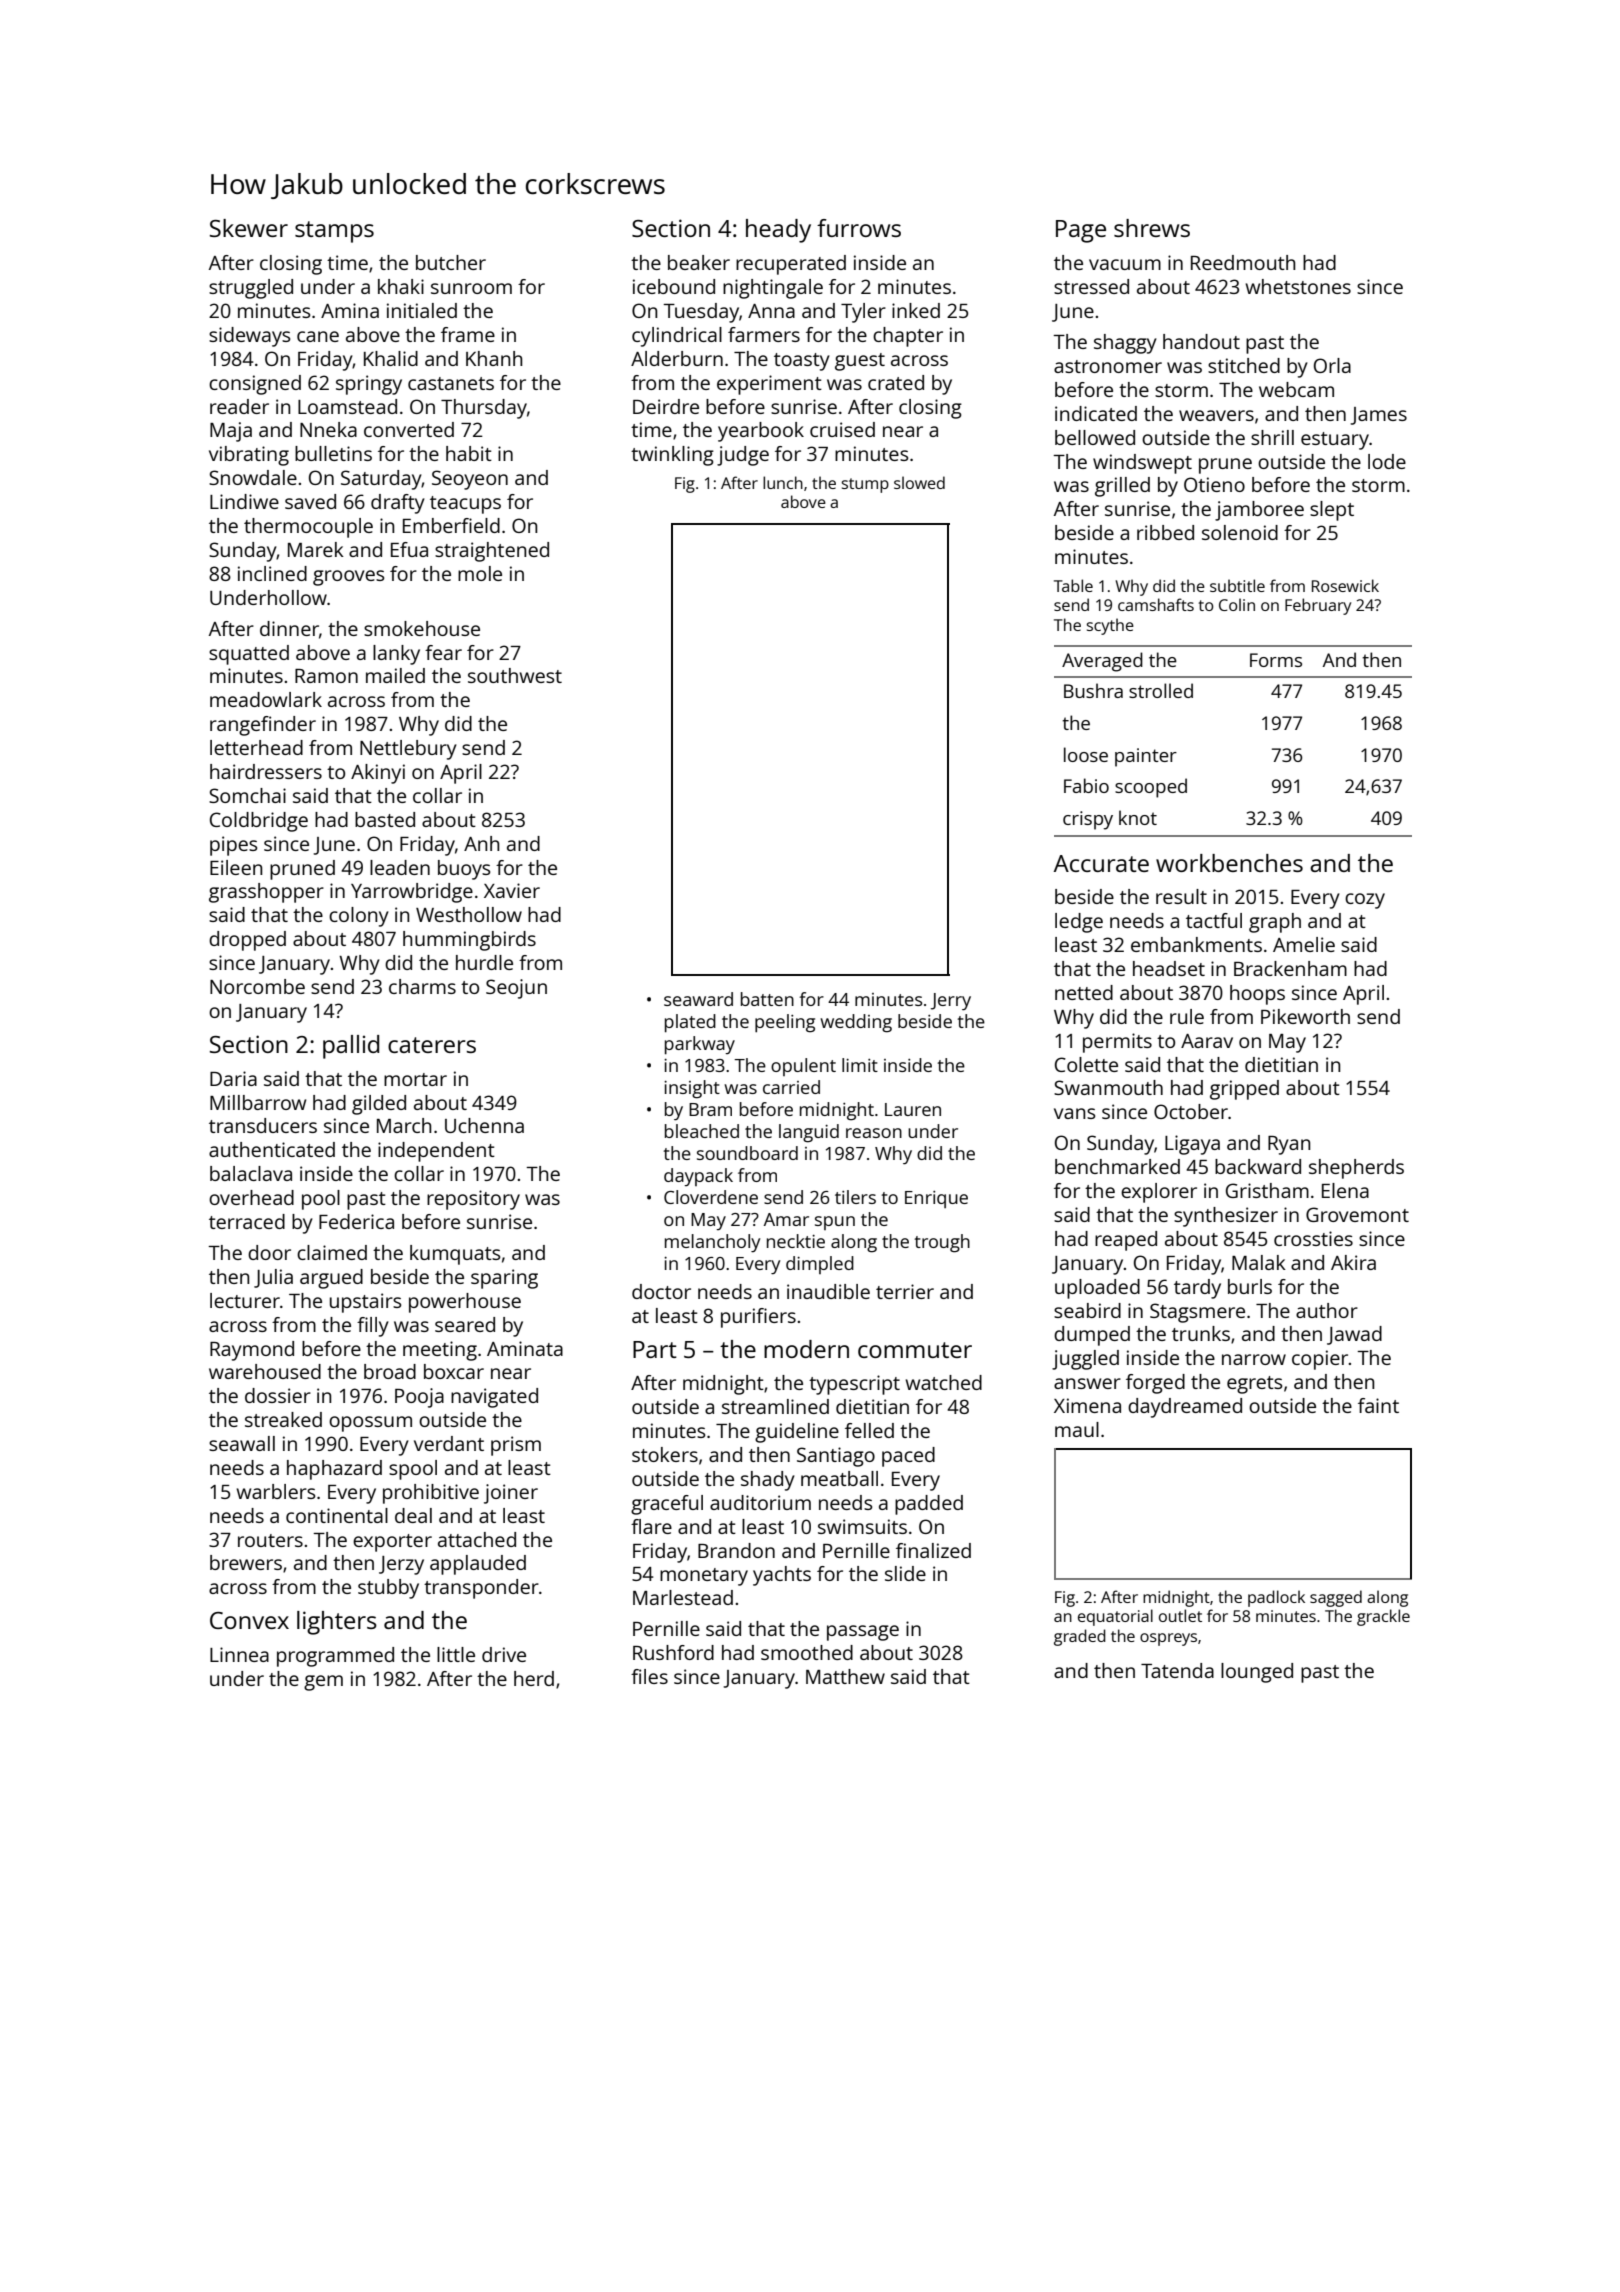 Image resolution: width=1620 pixels, height=2292 pixels. I want to click on equatorial, so click(1115, 1617).
